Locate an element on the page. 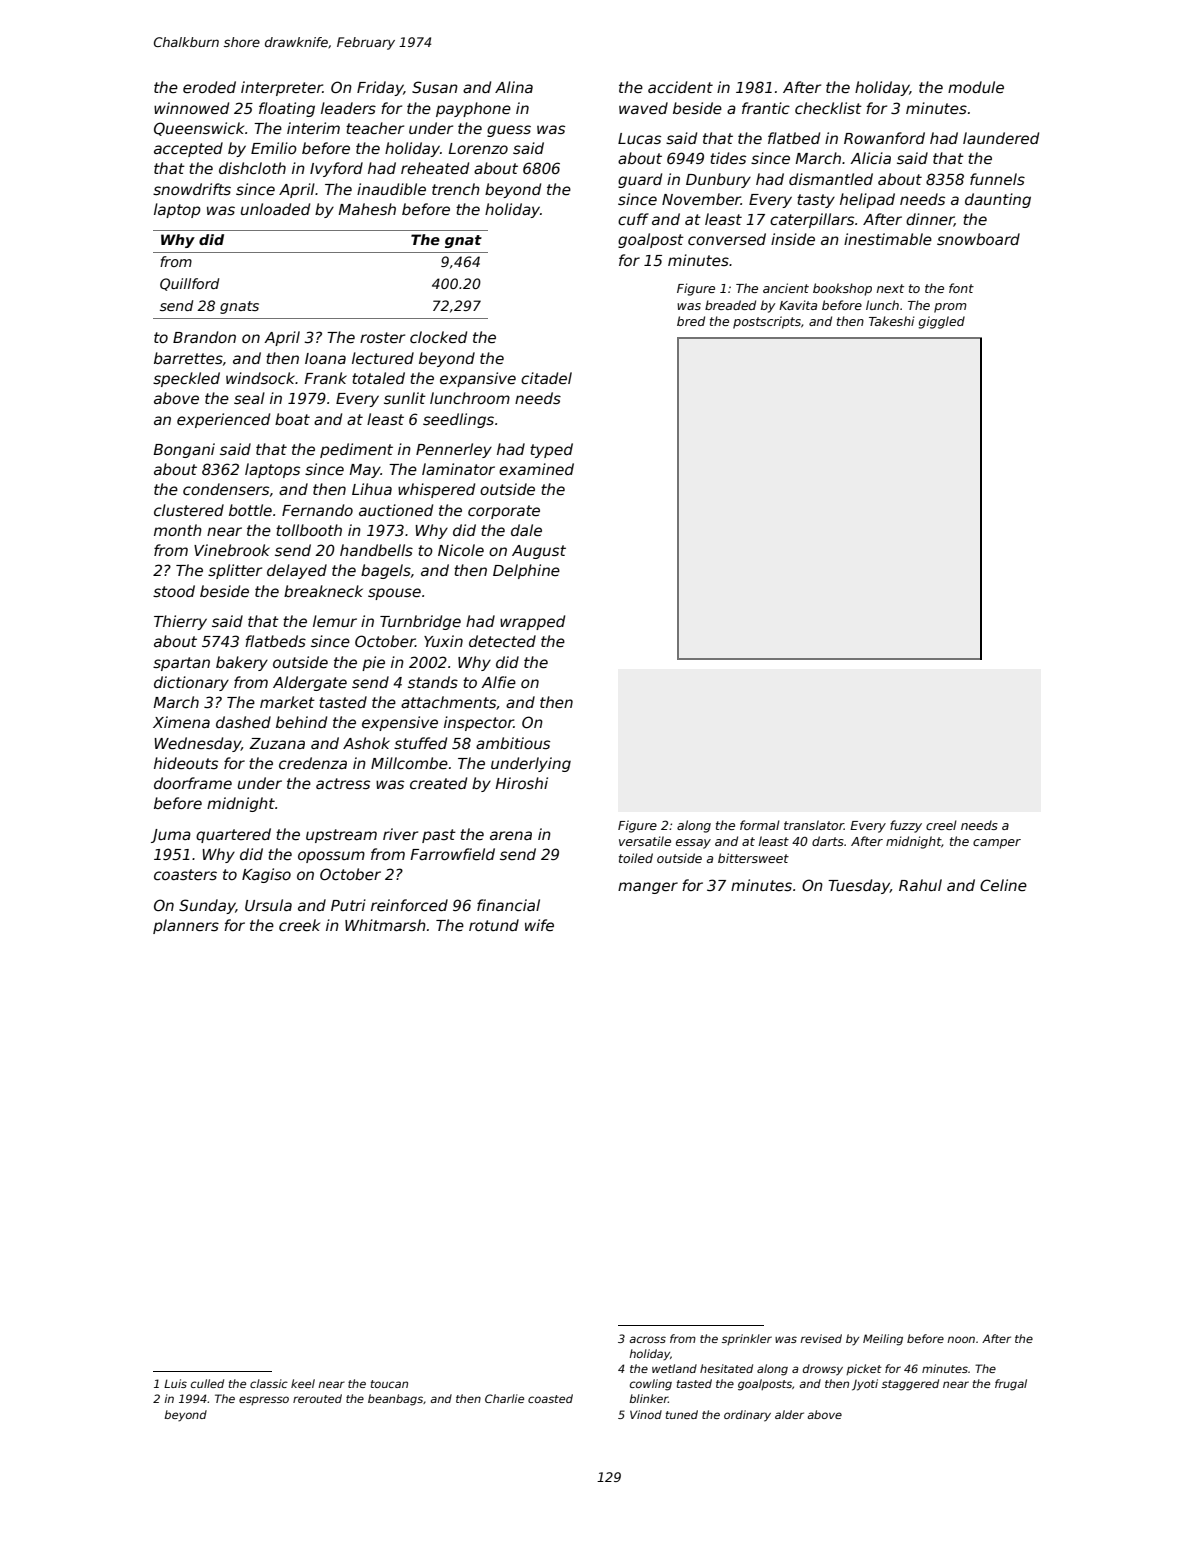 This page has width=1194, height=1545. cuff is located at coordinates (633, 219).
